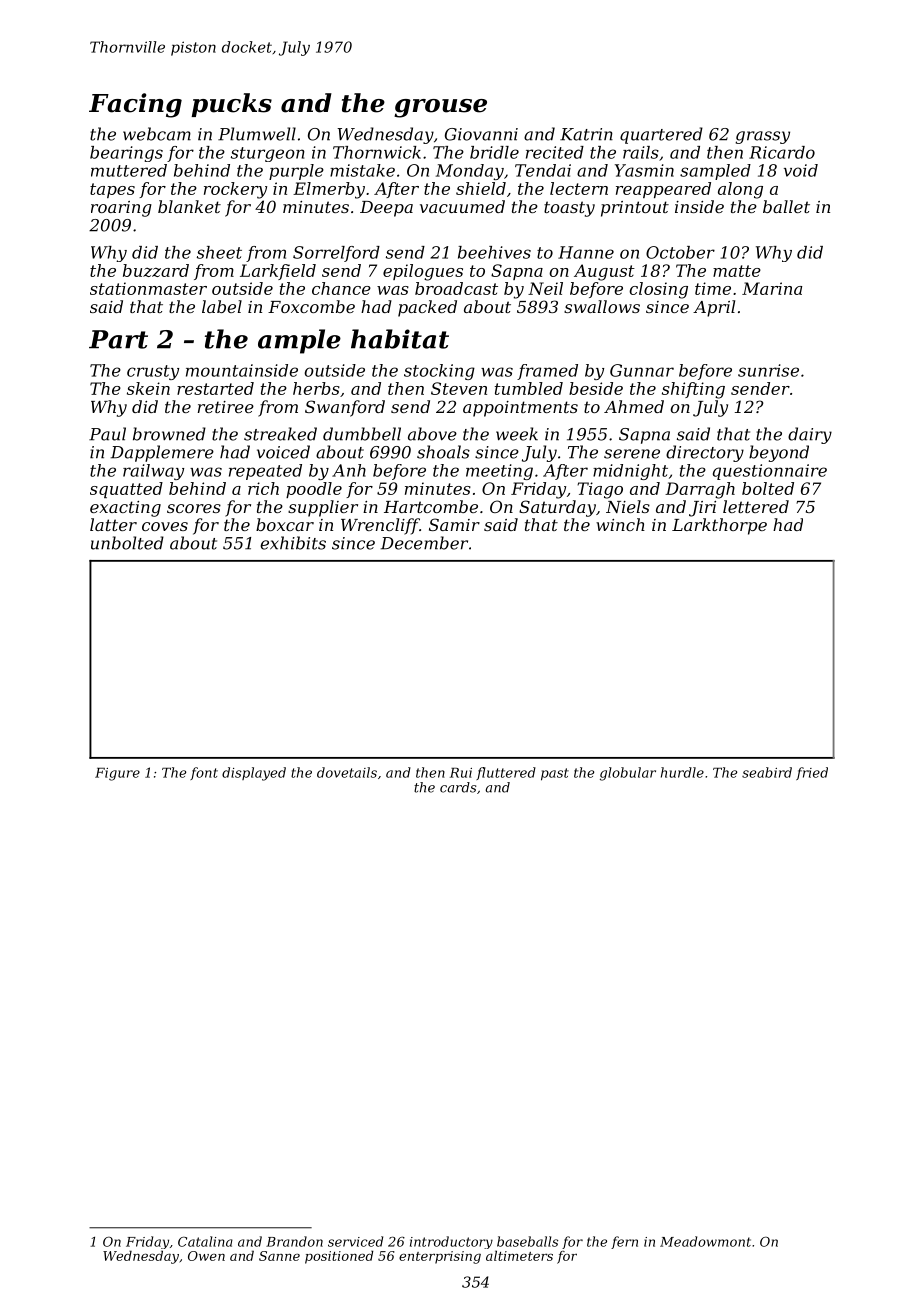  I want to click on Figure, so click(117, 774).
